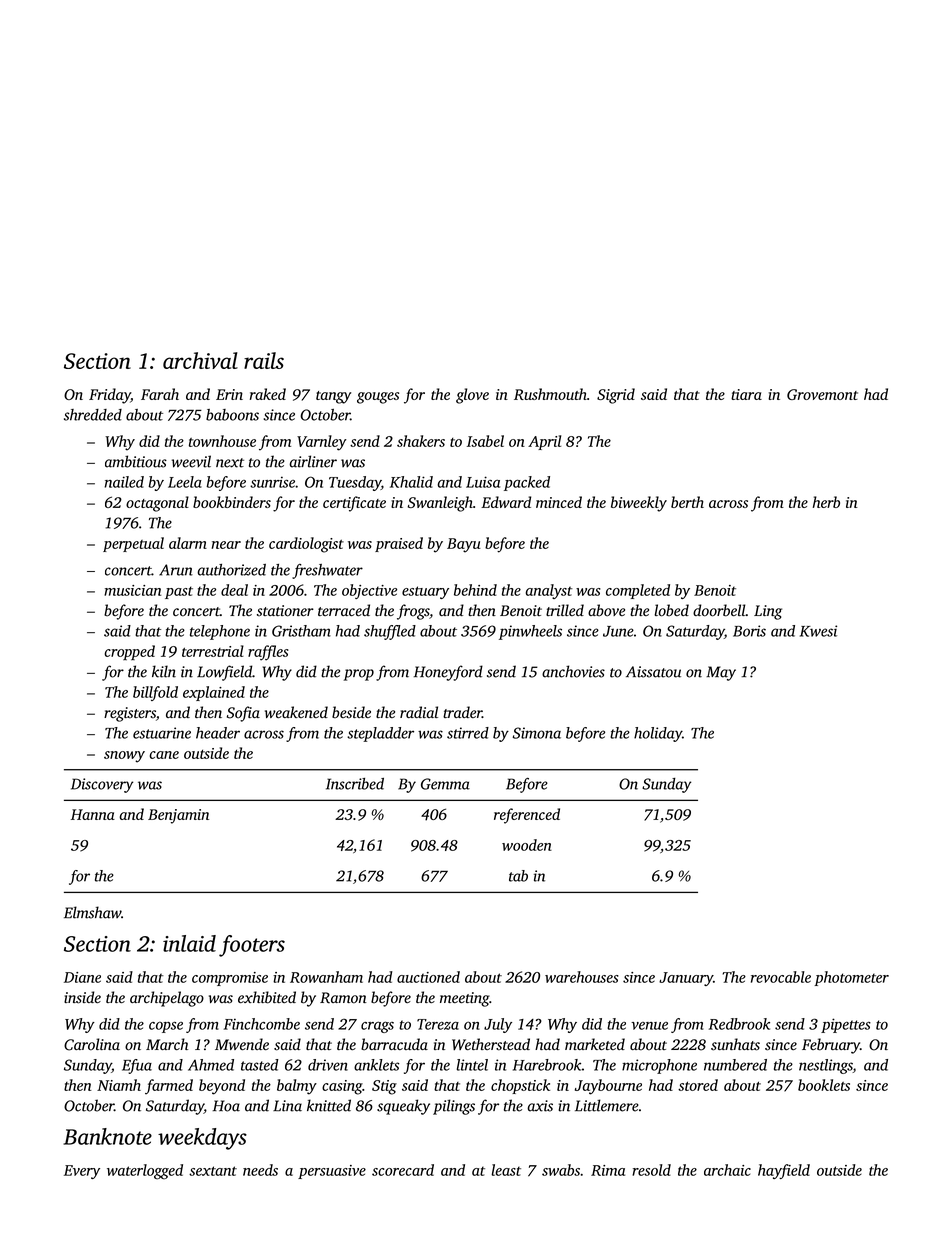 This screenshot has width=952, height=1233. Describe the element at coordinates (851, 978) in the screenshot. I see `photometer` at that location.
